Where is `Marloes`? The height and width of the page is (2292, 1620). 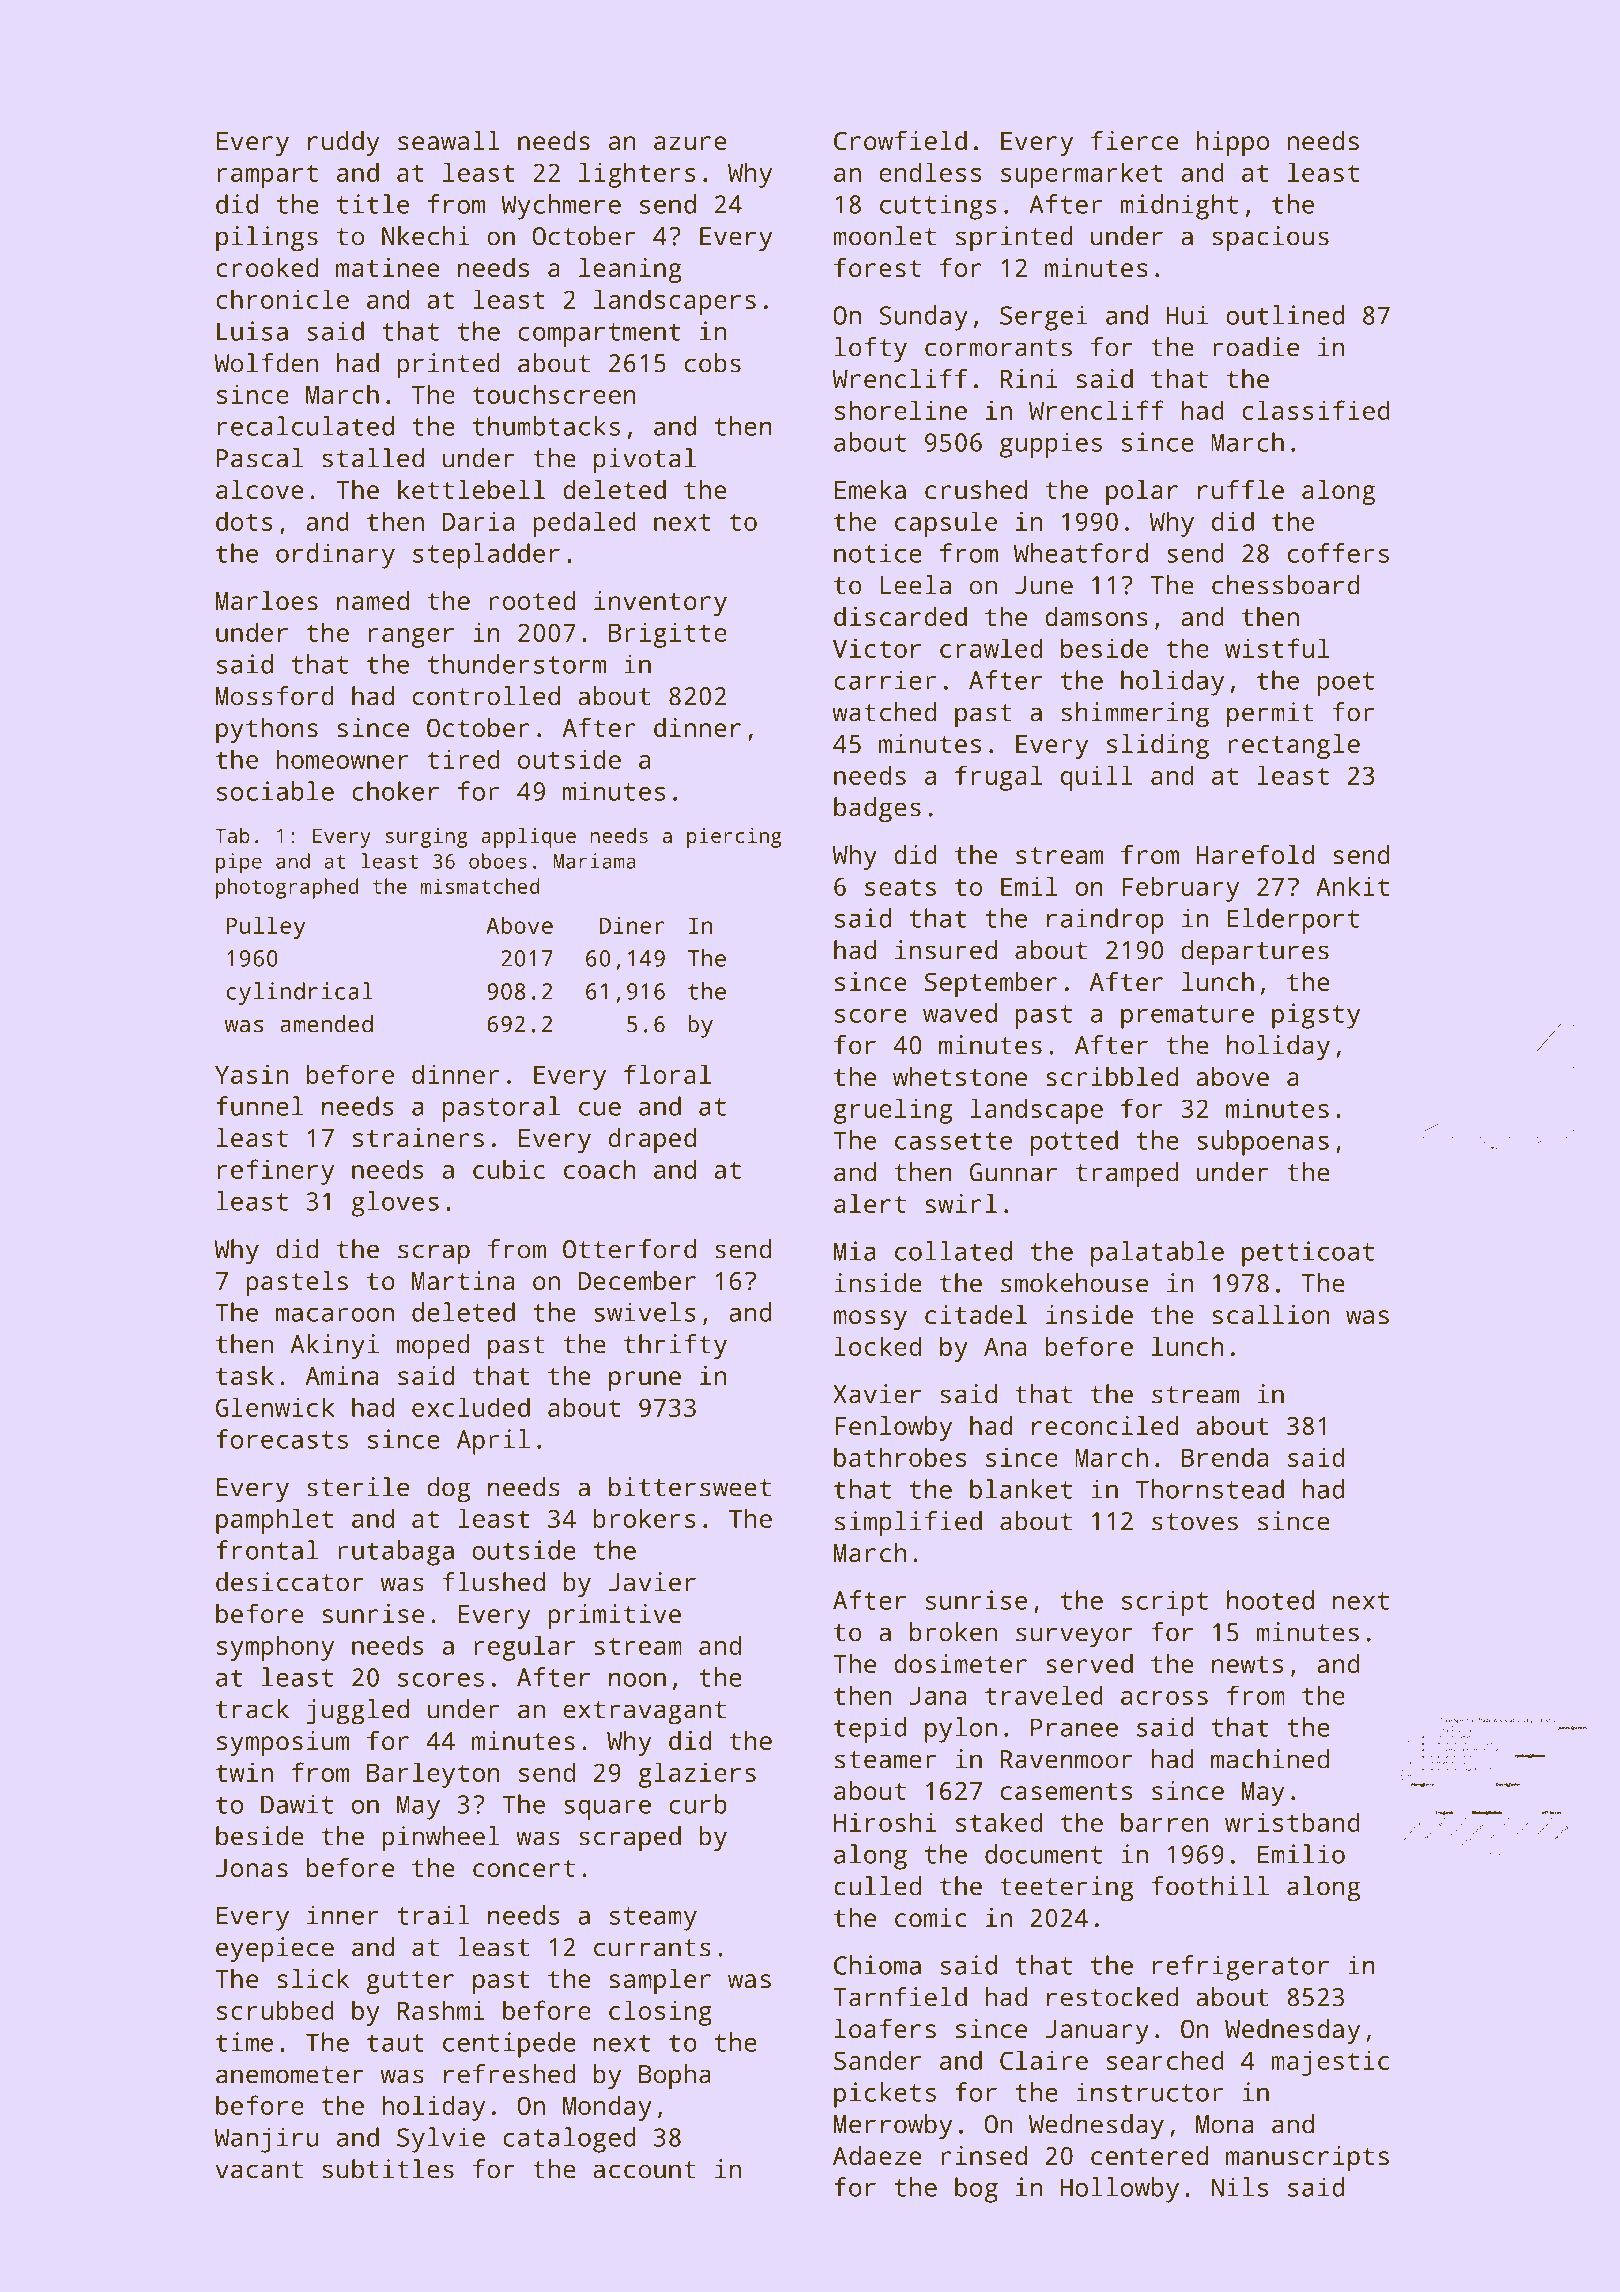 Marloes is located at coordinates (267, 600).
